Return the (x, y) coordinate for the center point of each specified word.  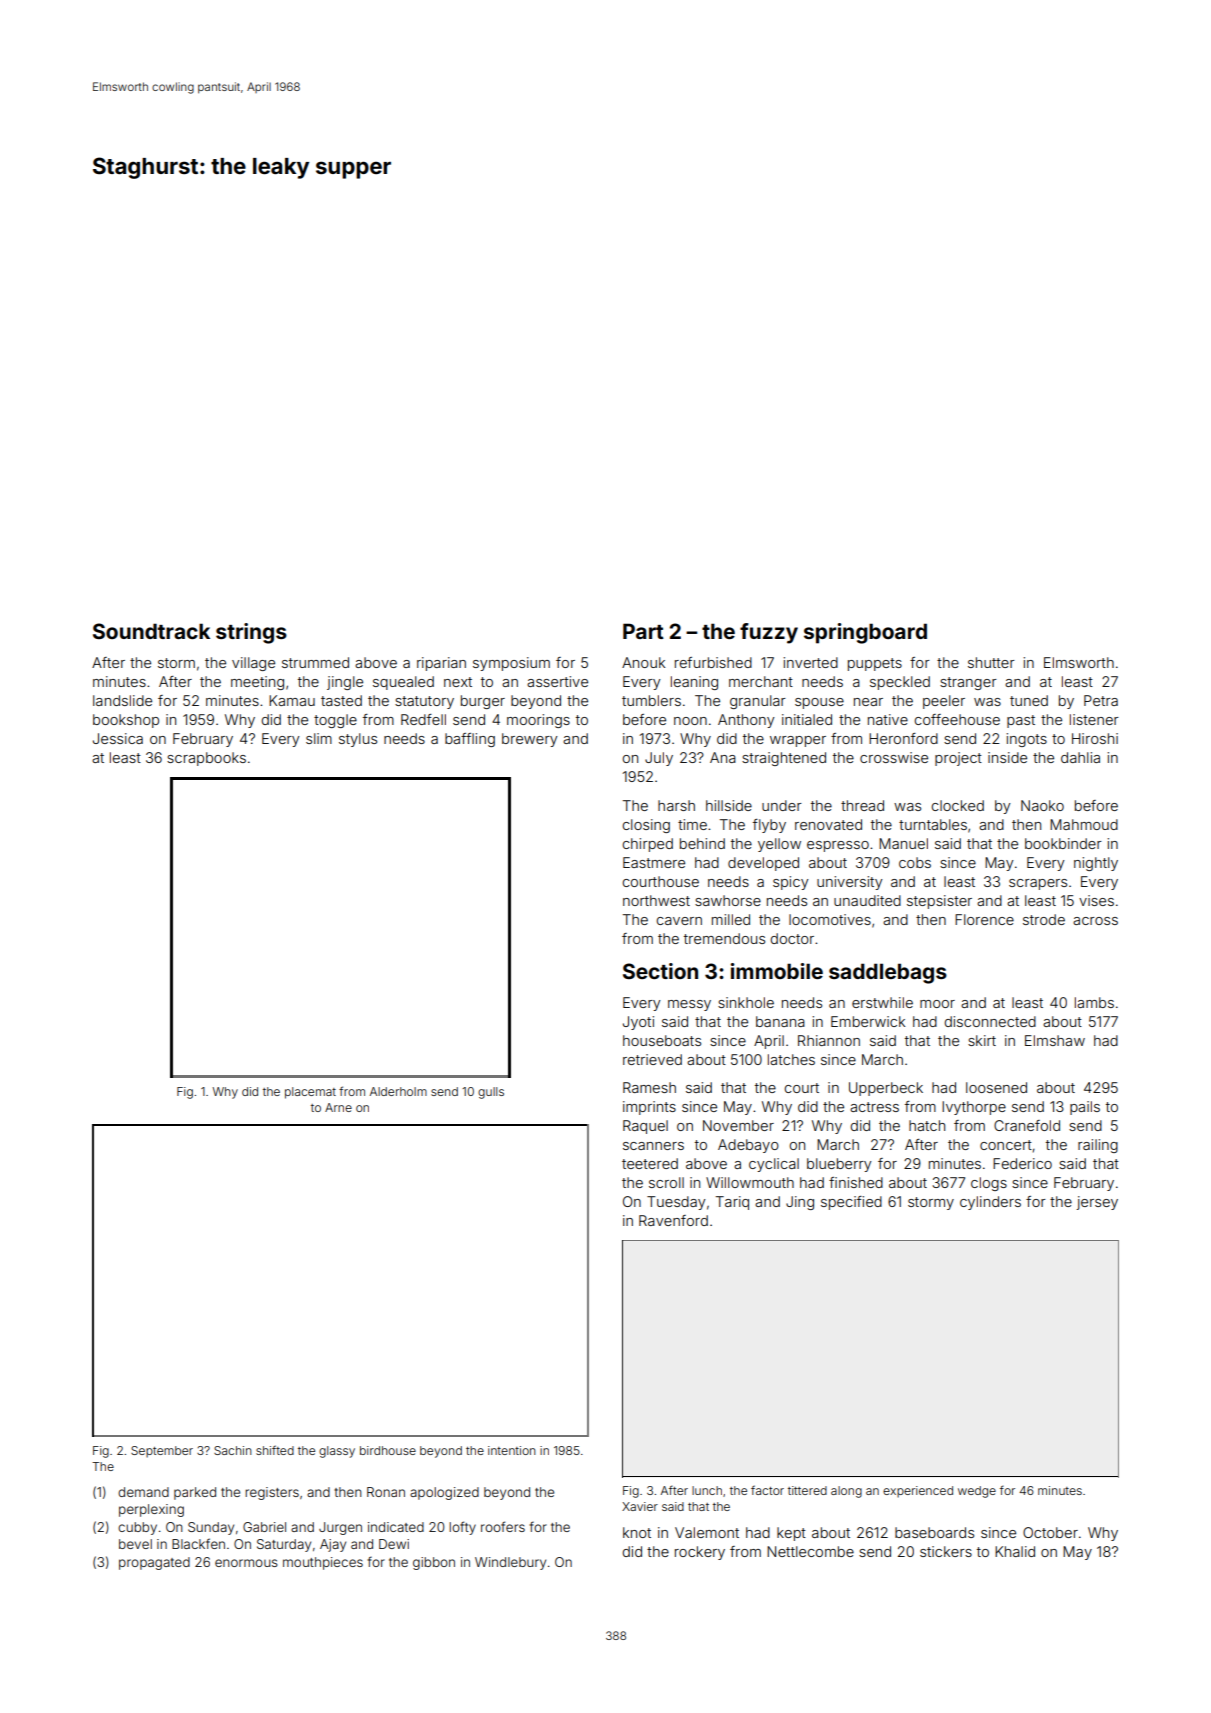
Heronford (903, 738)
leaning (694, 683)
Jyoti (638, 1023)
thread (862, 805)
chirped (648, 845)
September (162, 1452)
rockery (700, 1553)
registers (272, 1493)
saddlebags (888, 973)
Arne (338, 1107)
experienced (918, 1492)
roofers (503, 1526)
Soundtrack (151, 631)
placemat (310, 1093)
